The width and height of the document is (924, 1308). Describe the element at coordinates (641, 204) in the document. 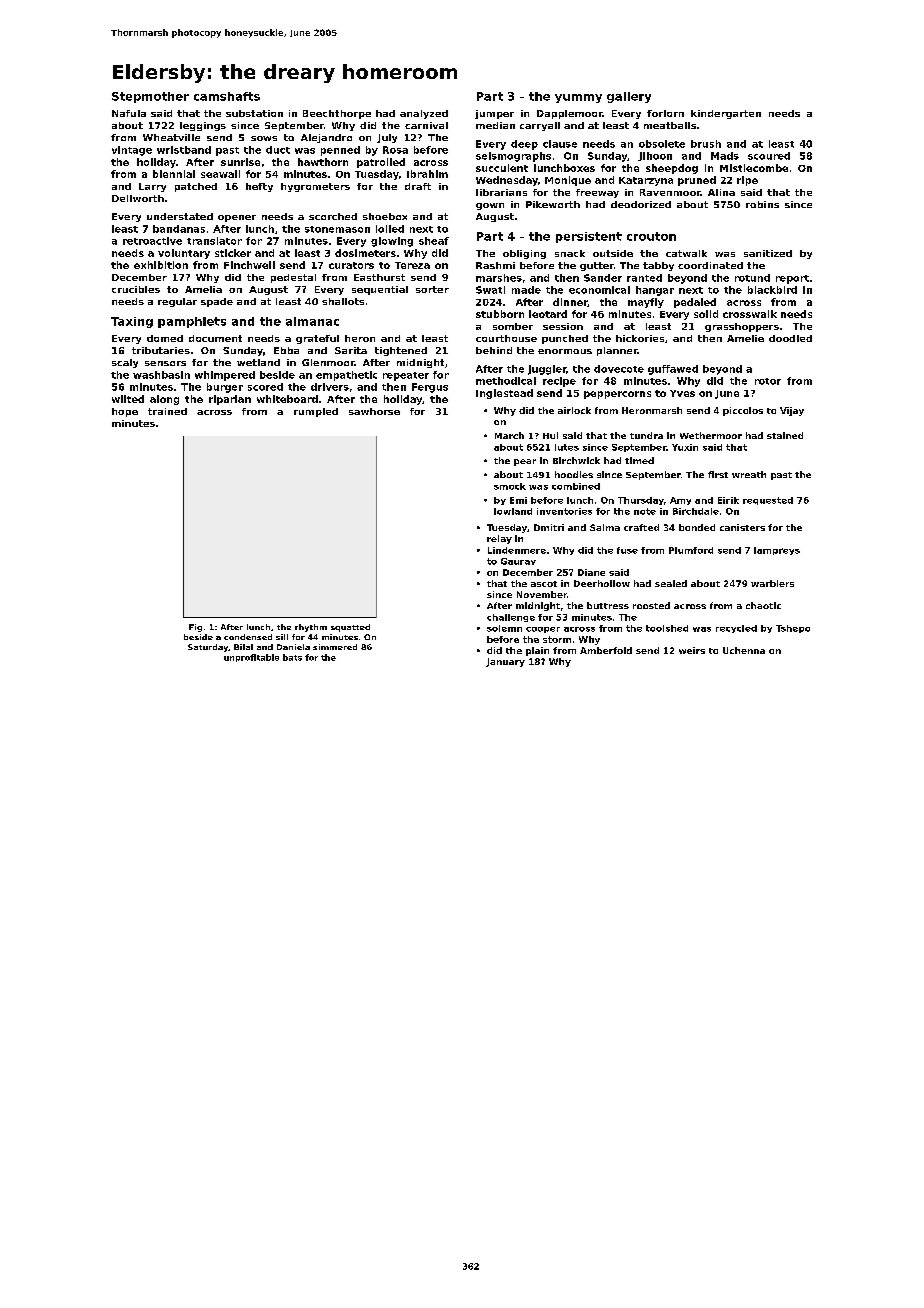

I see `deodorized` at that location.
